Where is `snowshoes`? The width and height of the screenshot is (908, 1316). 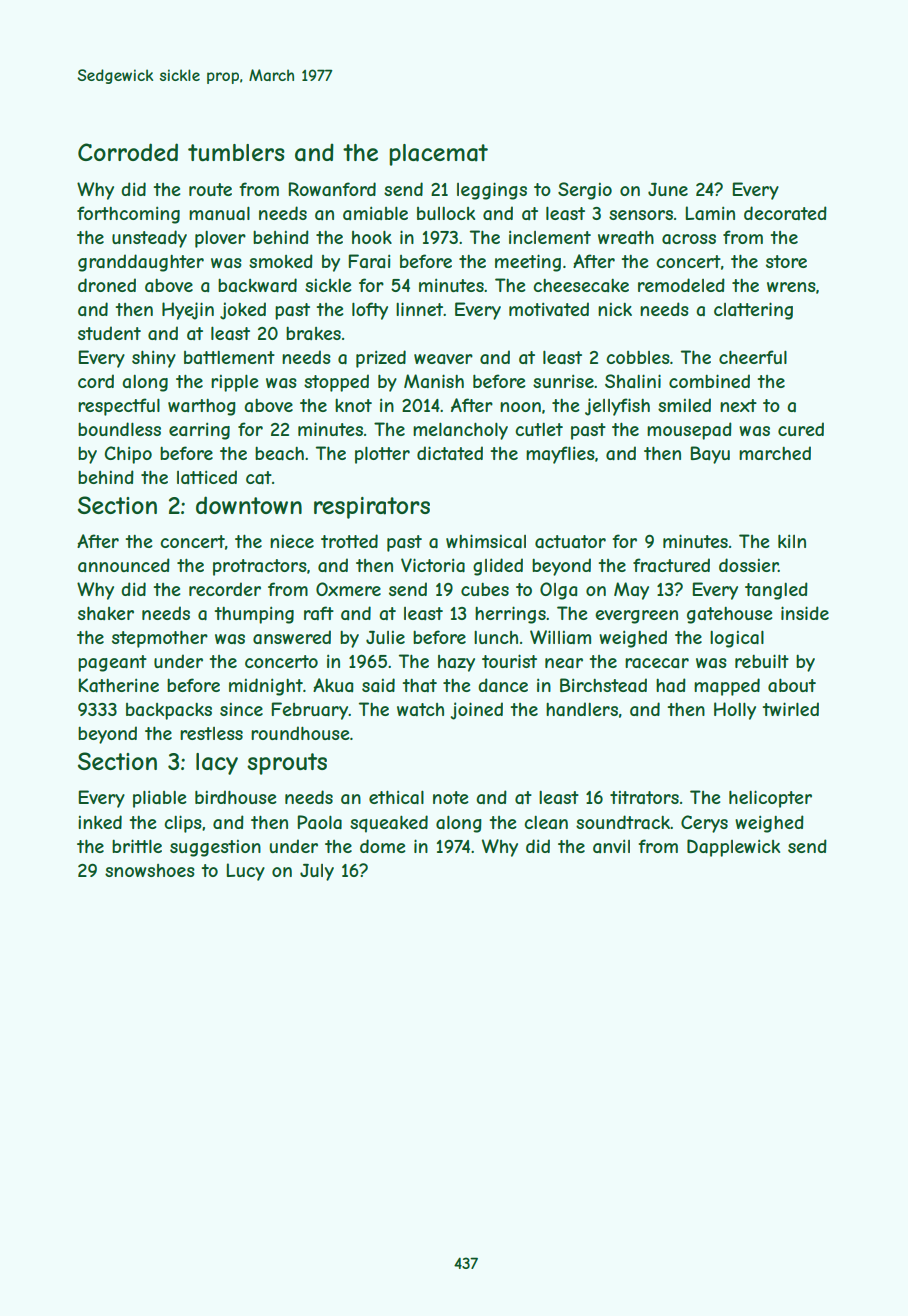
snowshoes is located at coordinates (150, 870).
